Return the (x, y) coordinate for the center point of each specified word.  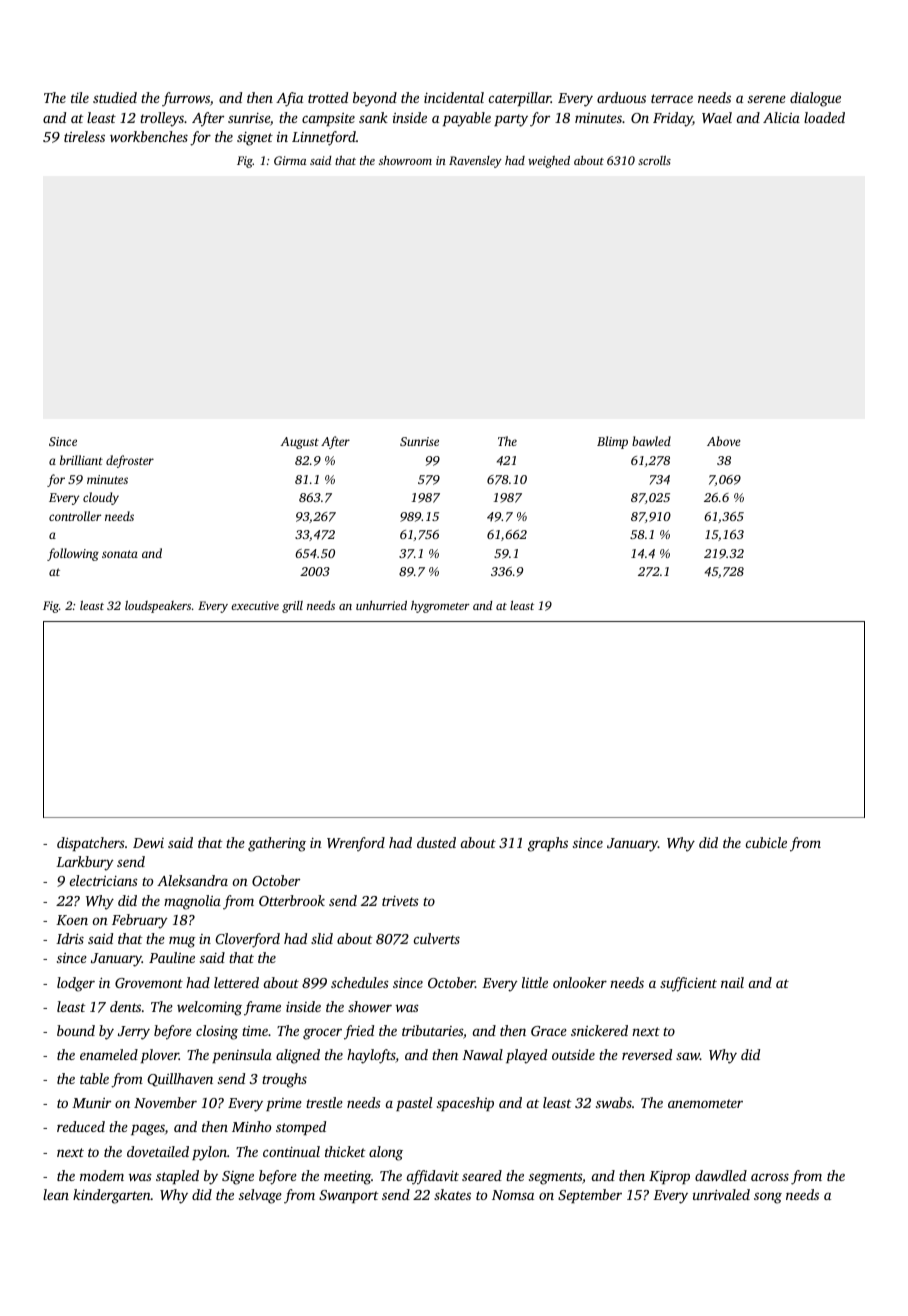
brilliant (81, 460)
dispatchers (91, 844)
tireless (84, 136)
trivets (400, 901)
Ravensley (475, 162)
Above (724, 441)
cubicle (766, 842)
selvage (260, 1196)
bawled (651, 441)
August (300, 443)
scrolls (654, 160)
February (140, 921)
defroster (130, 461)
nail (732, 982)
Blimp (612, 442)
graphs (548, 844)
